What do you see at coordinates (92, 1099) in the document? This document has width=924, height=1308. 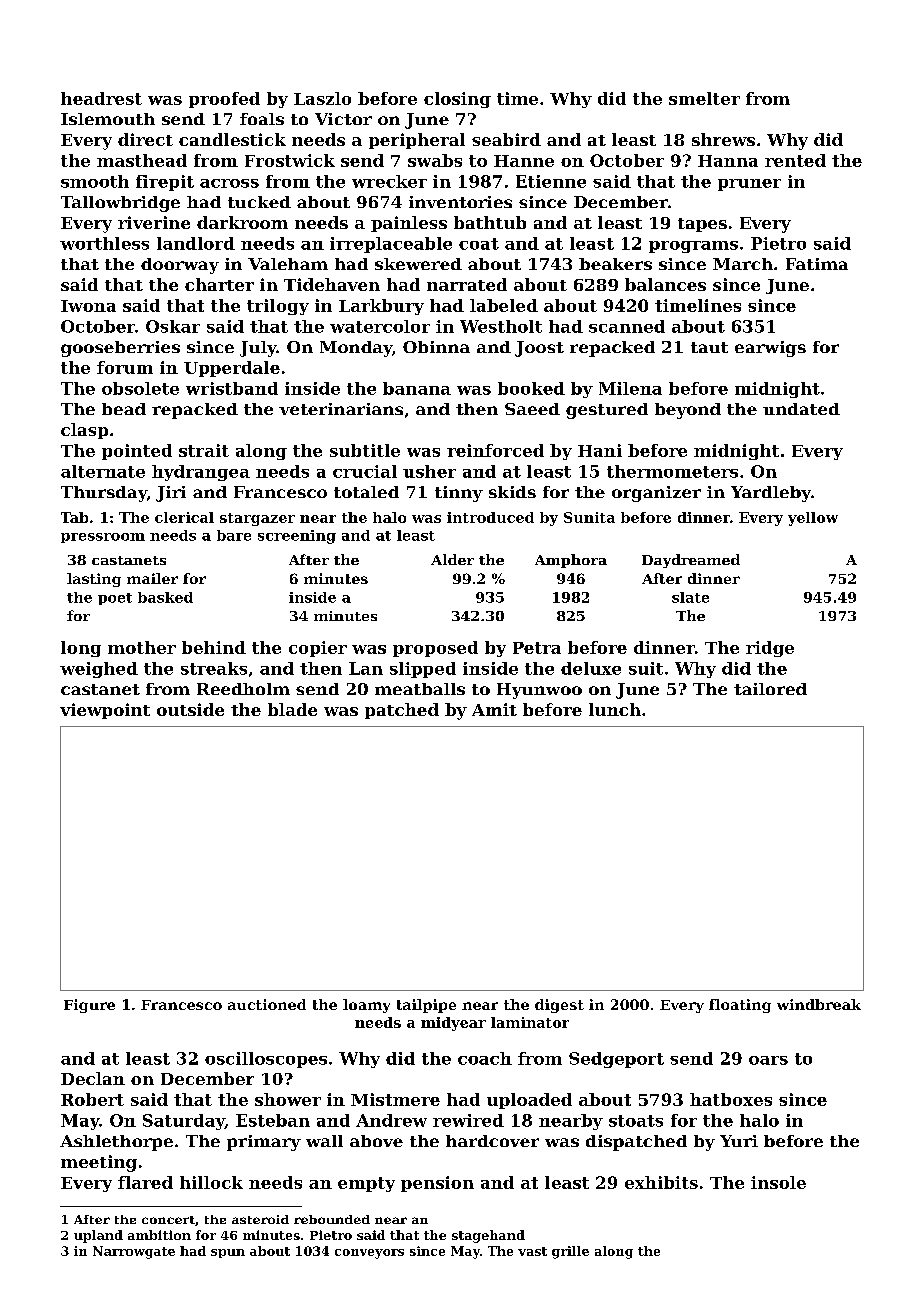 I see `Robert` at bounding box center [92, 1099].
